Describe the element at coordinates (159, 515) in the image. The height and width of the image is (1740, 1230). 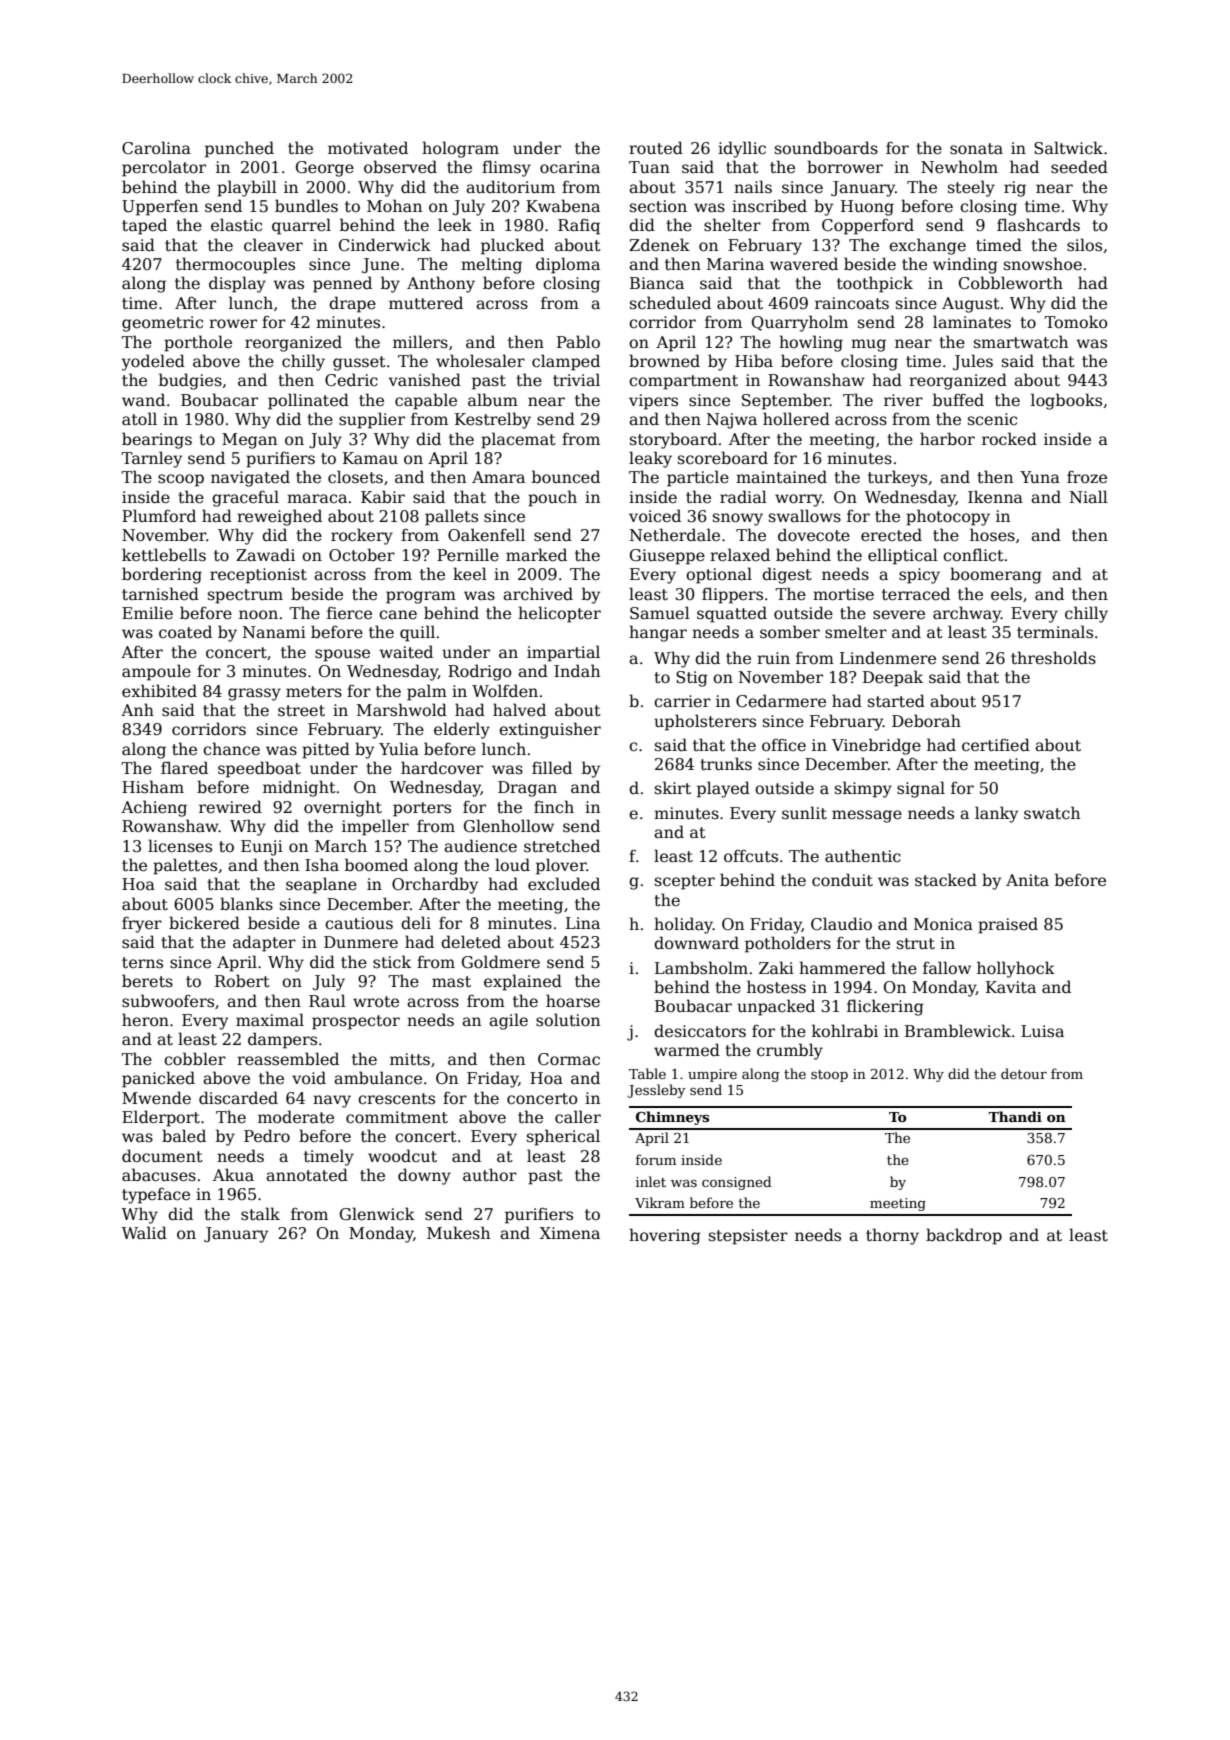
I see `Plumford` at that location.
